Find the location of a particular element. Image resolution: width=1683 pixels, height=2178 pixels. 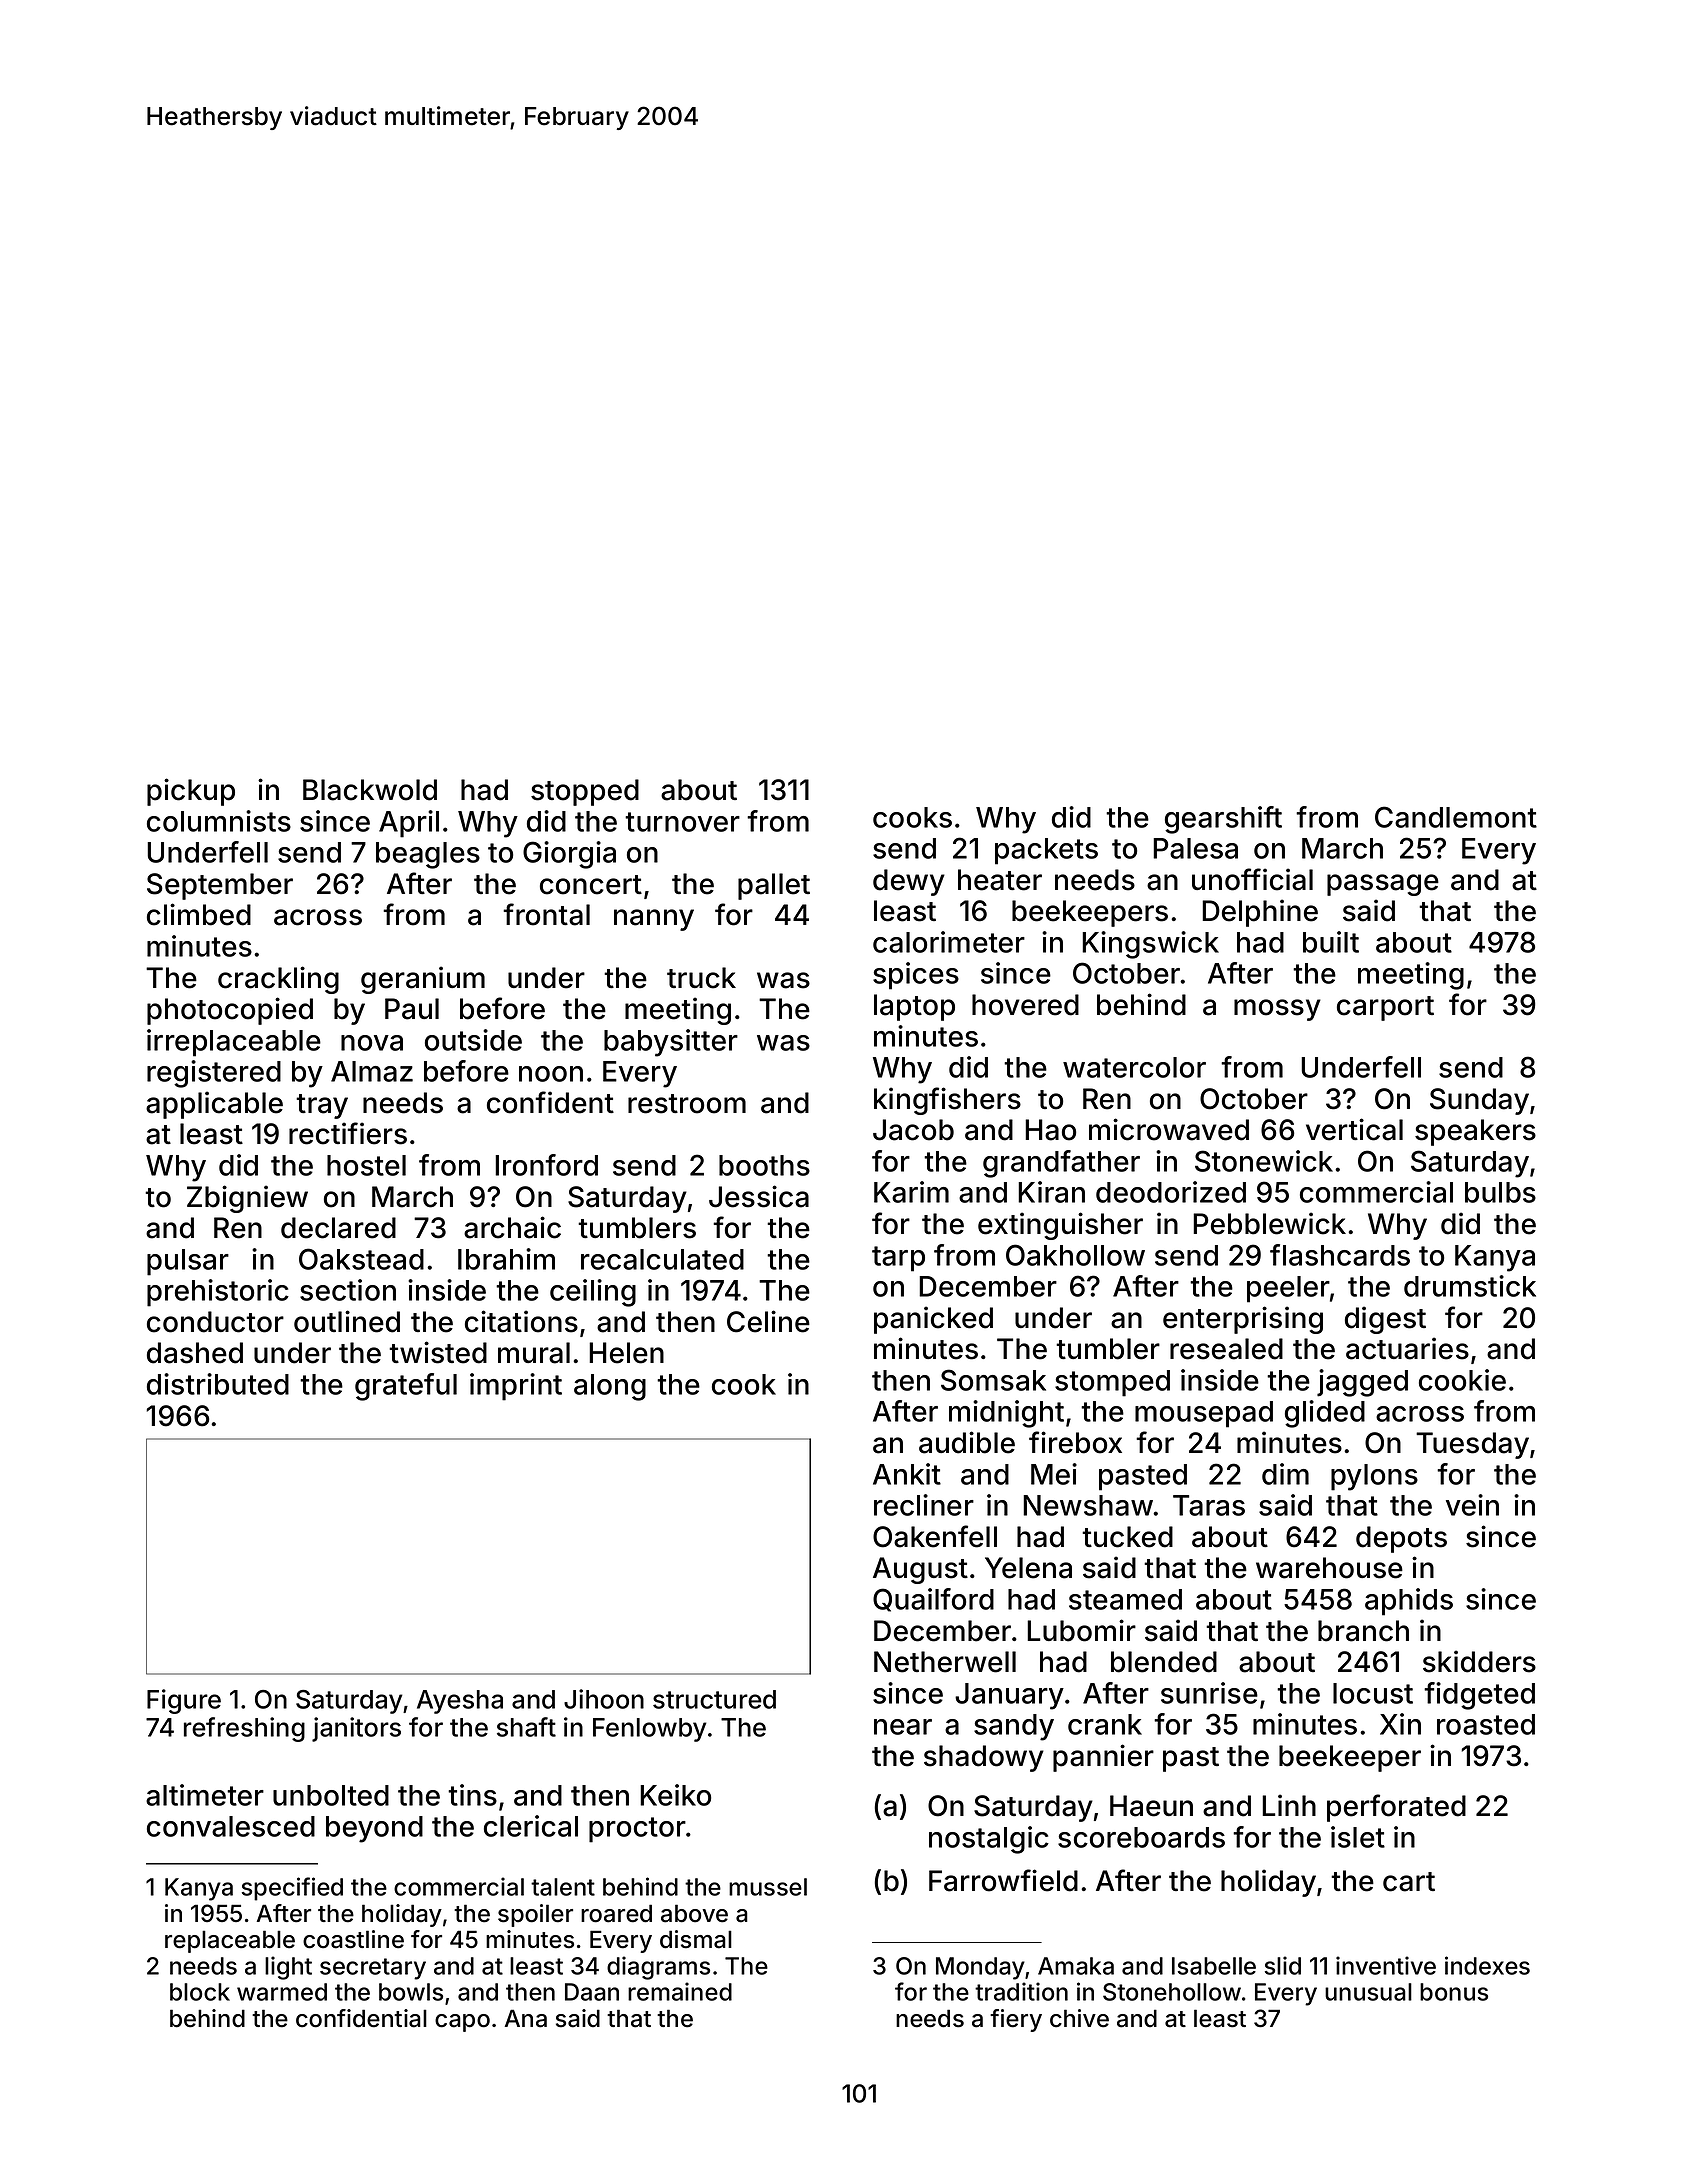

Blackwold is located at coordinates (370, 790).
